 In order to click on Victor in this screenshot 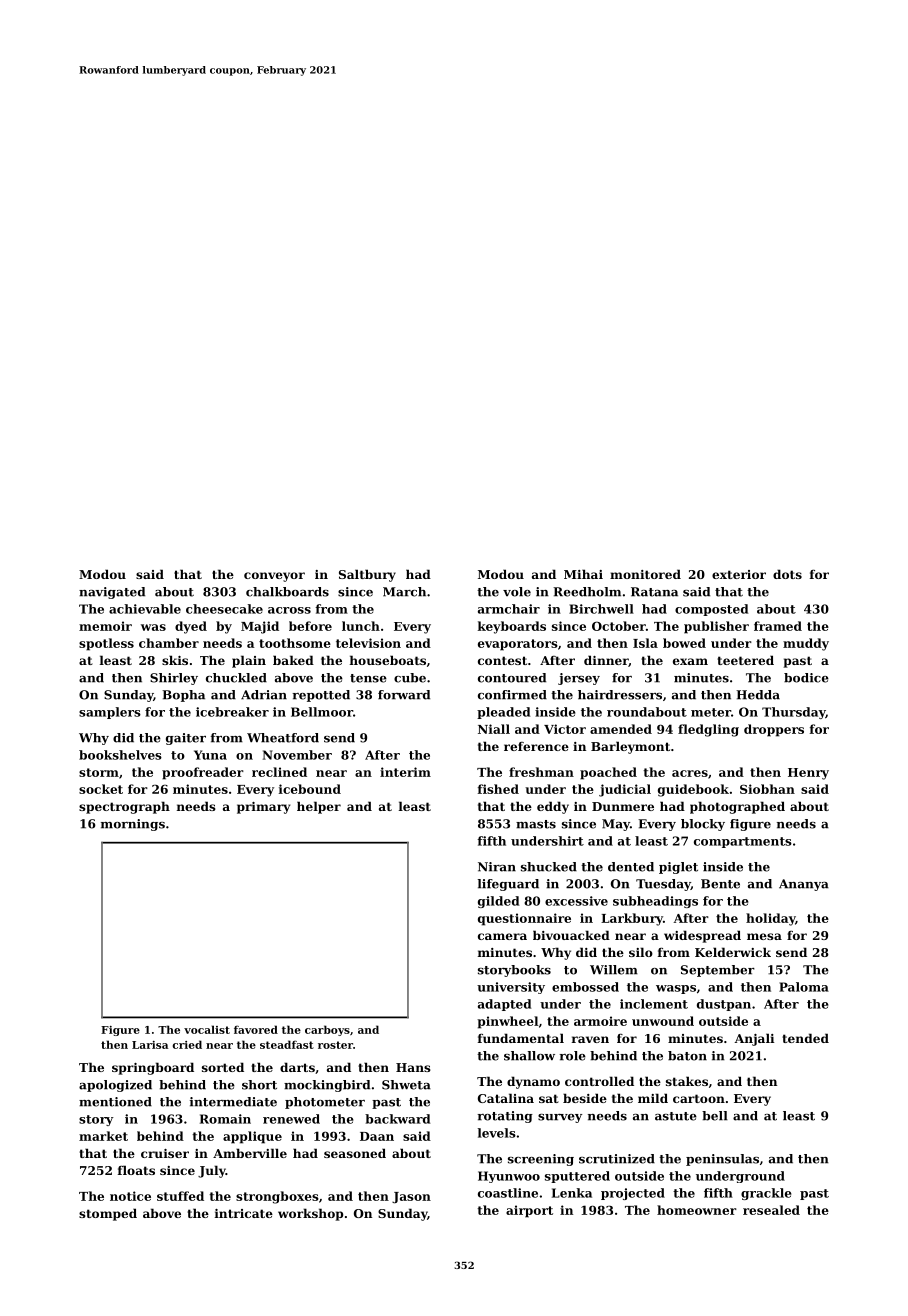, I will do `click(565, 729)`.
